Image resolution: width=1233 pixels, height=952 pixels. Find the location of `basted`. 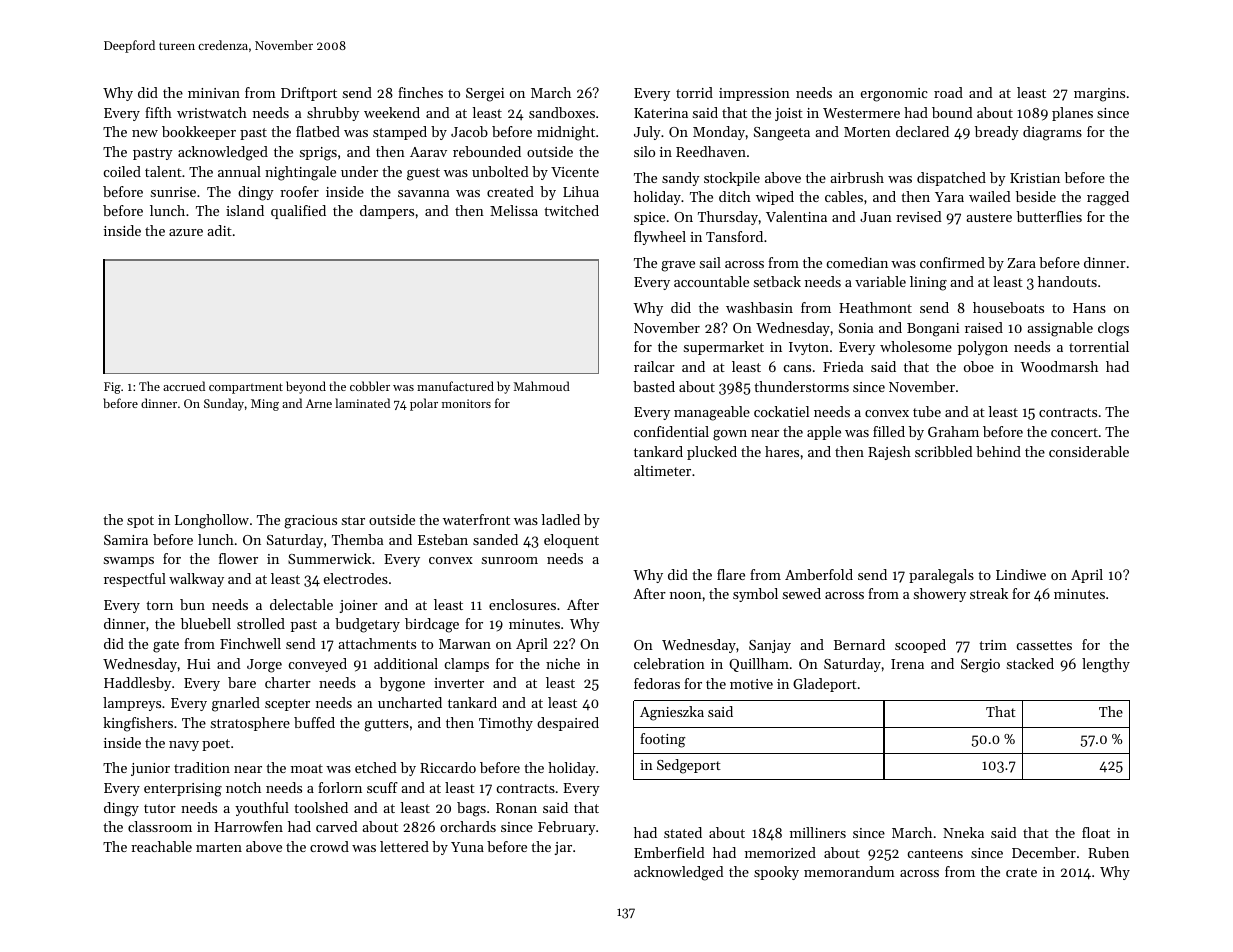

basted is located at coordinates (654, 386).
